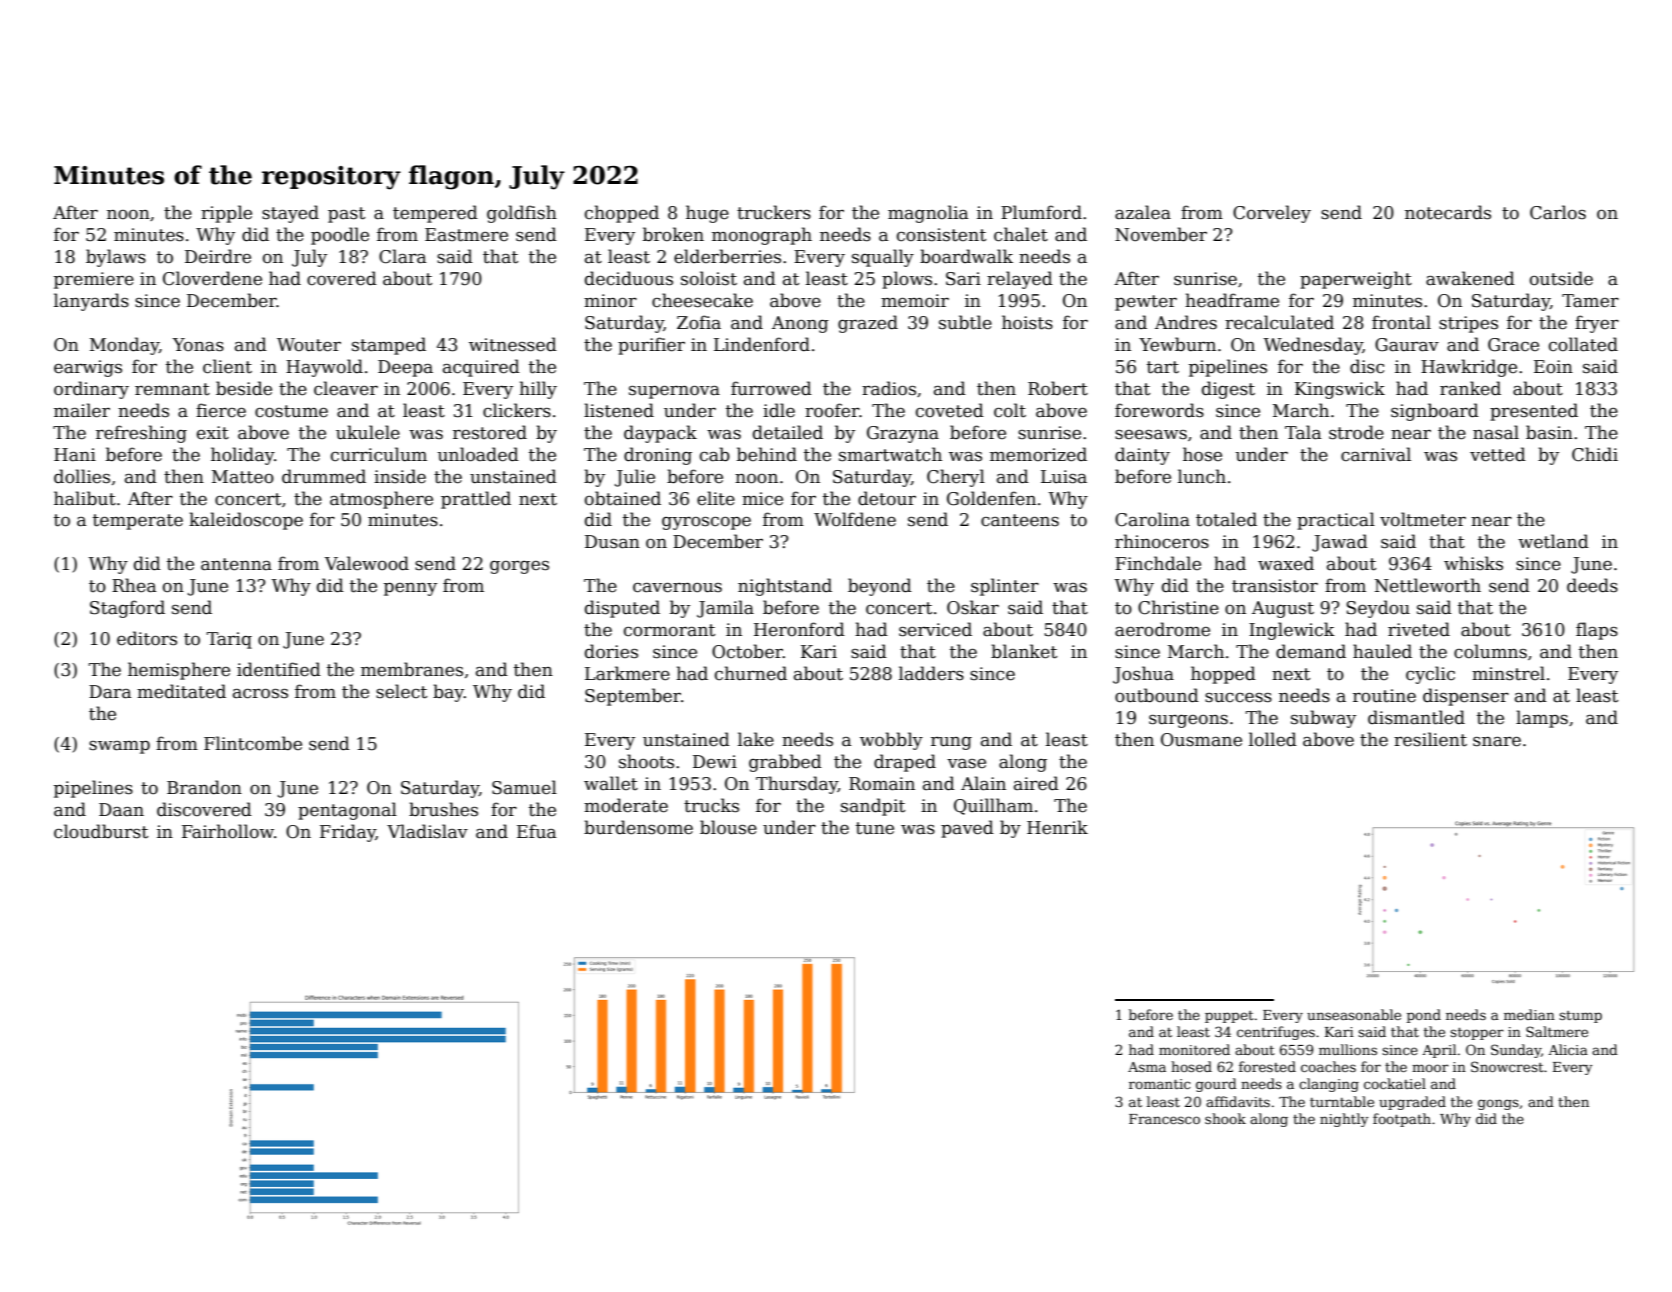  Describe the element at coordinates (1468, 324) in the screenshot. I see `stripes` at that location.
